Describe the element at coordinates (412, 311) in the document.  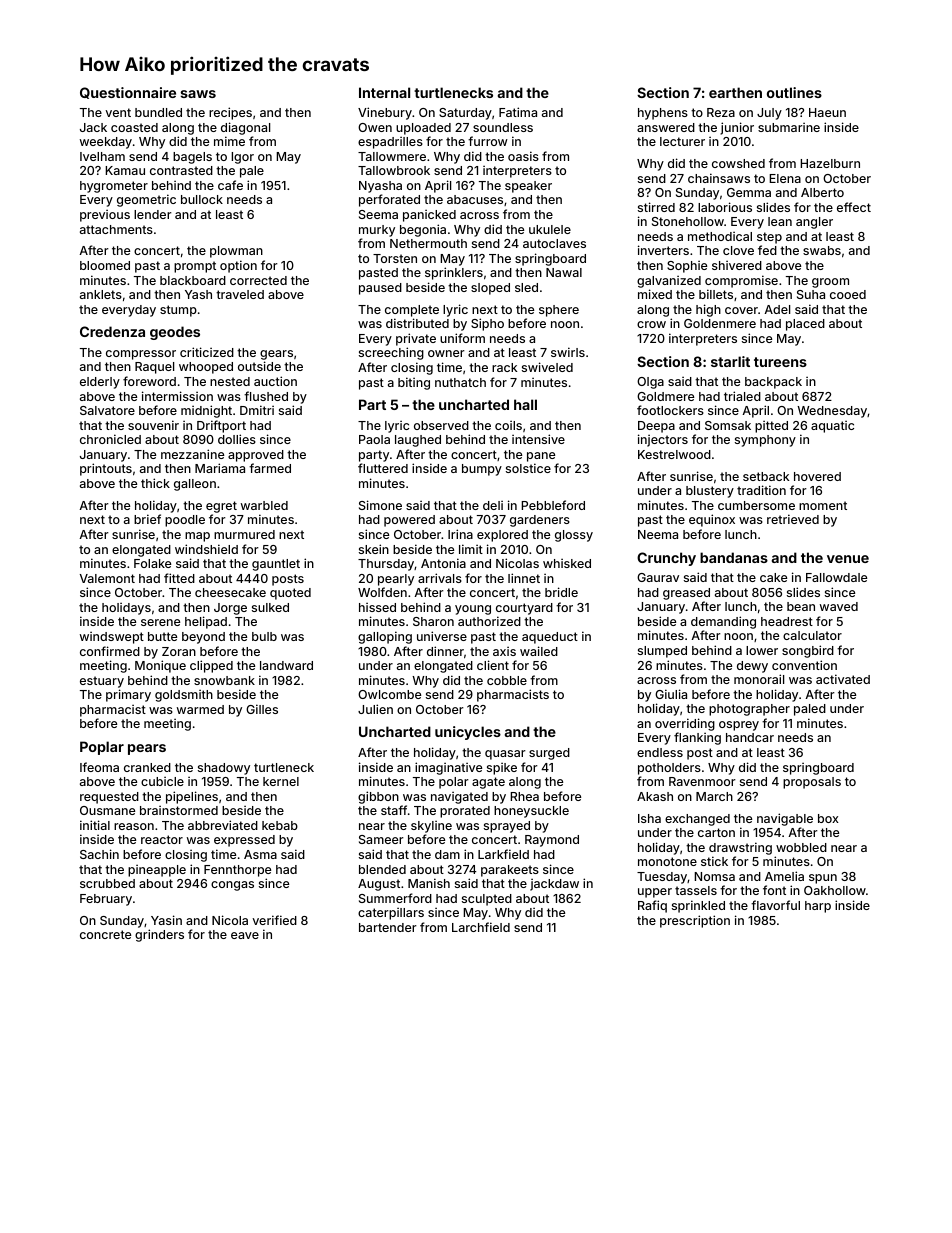
I see `complete` at that location.
